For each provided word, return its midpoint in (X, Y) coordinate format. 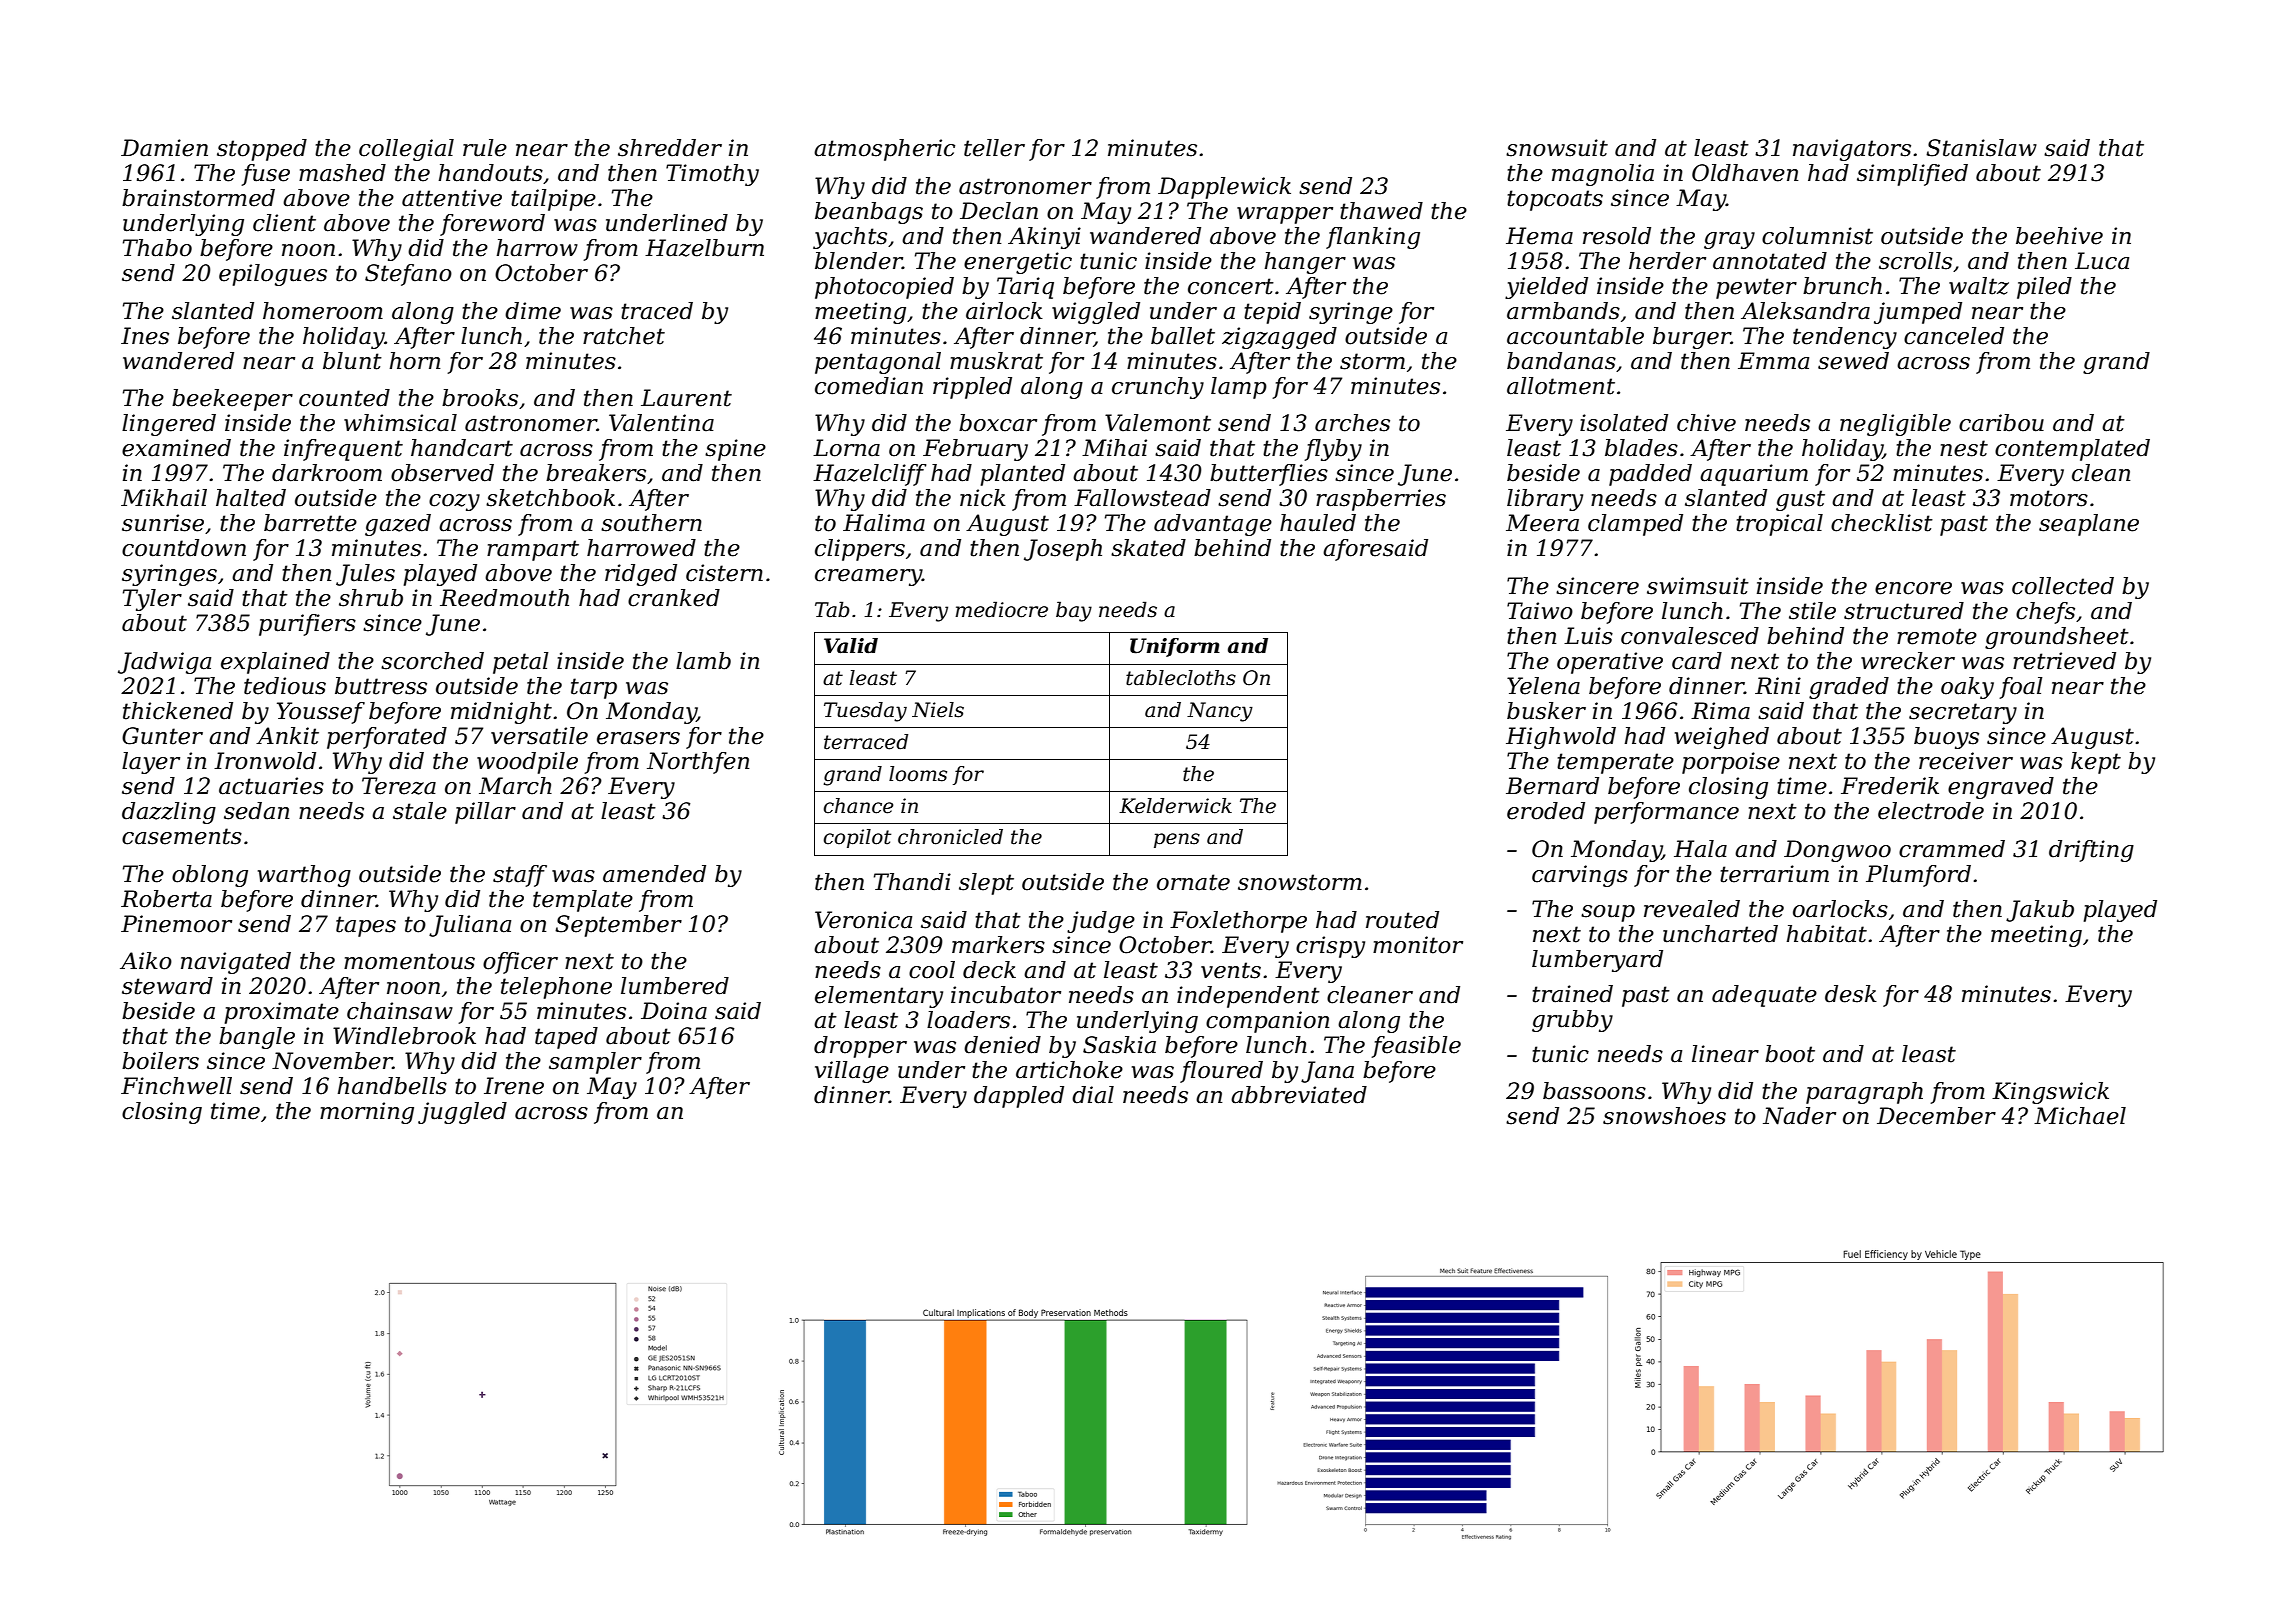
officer (520, 963)
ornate (1193, 882)
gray (1729, 240)
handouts (491, 173)
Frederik (1890, 786)
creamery (868, 577)
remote (1937, 636)
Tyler (152, 600)
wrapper (1285, 215)
